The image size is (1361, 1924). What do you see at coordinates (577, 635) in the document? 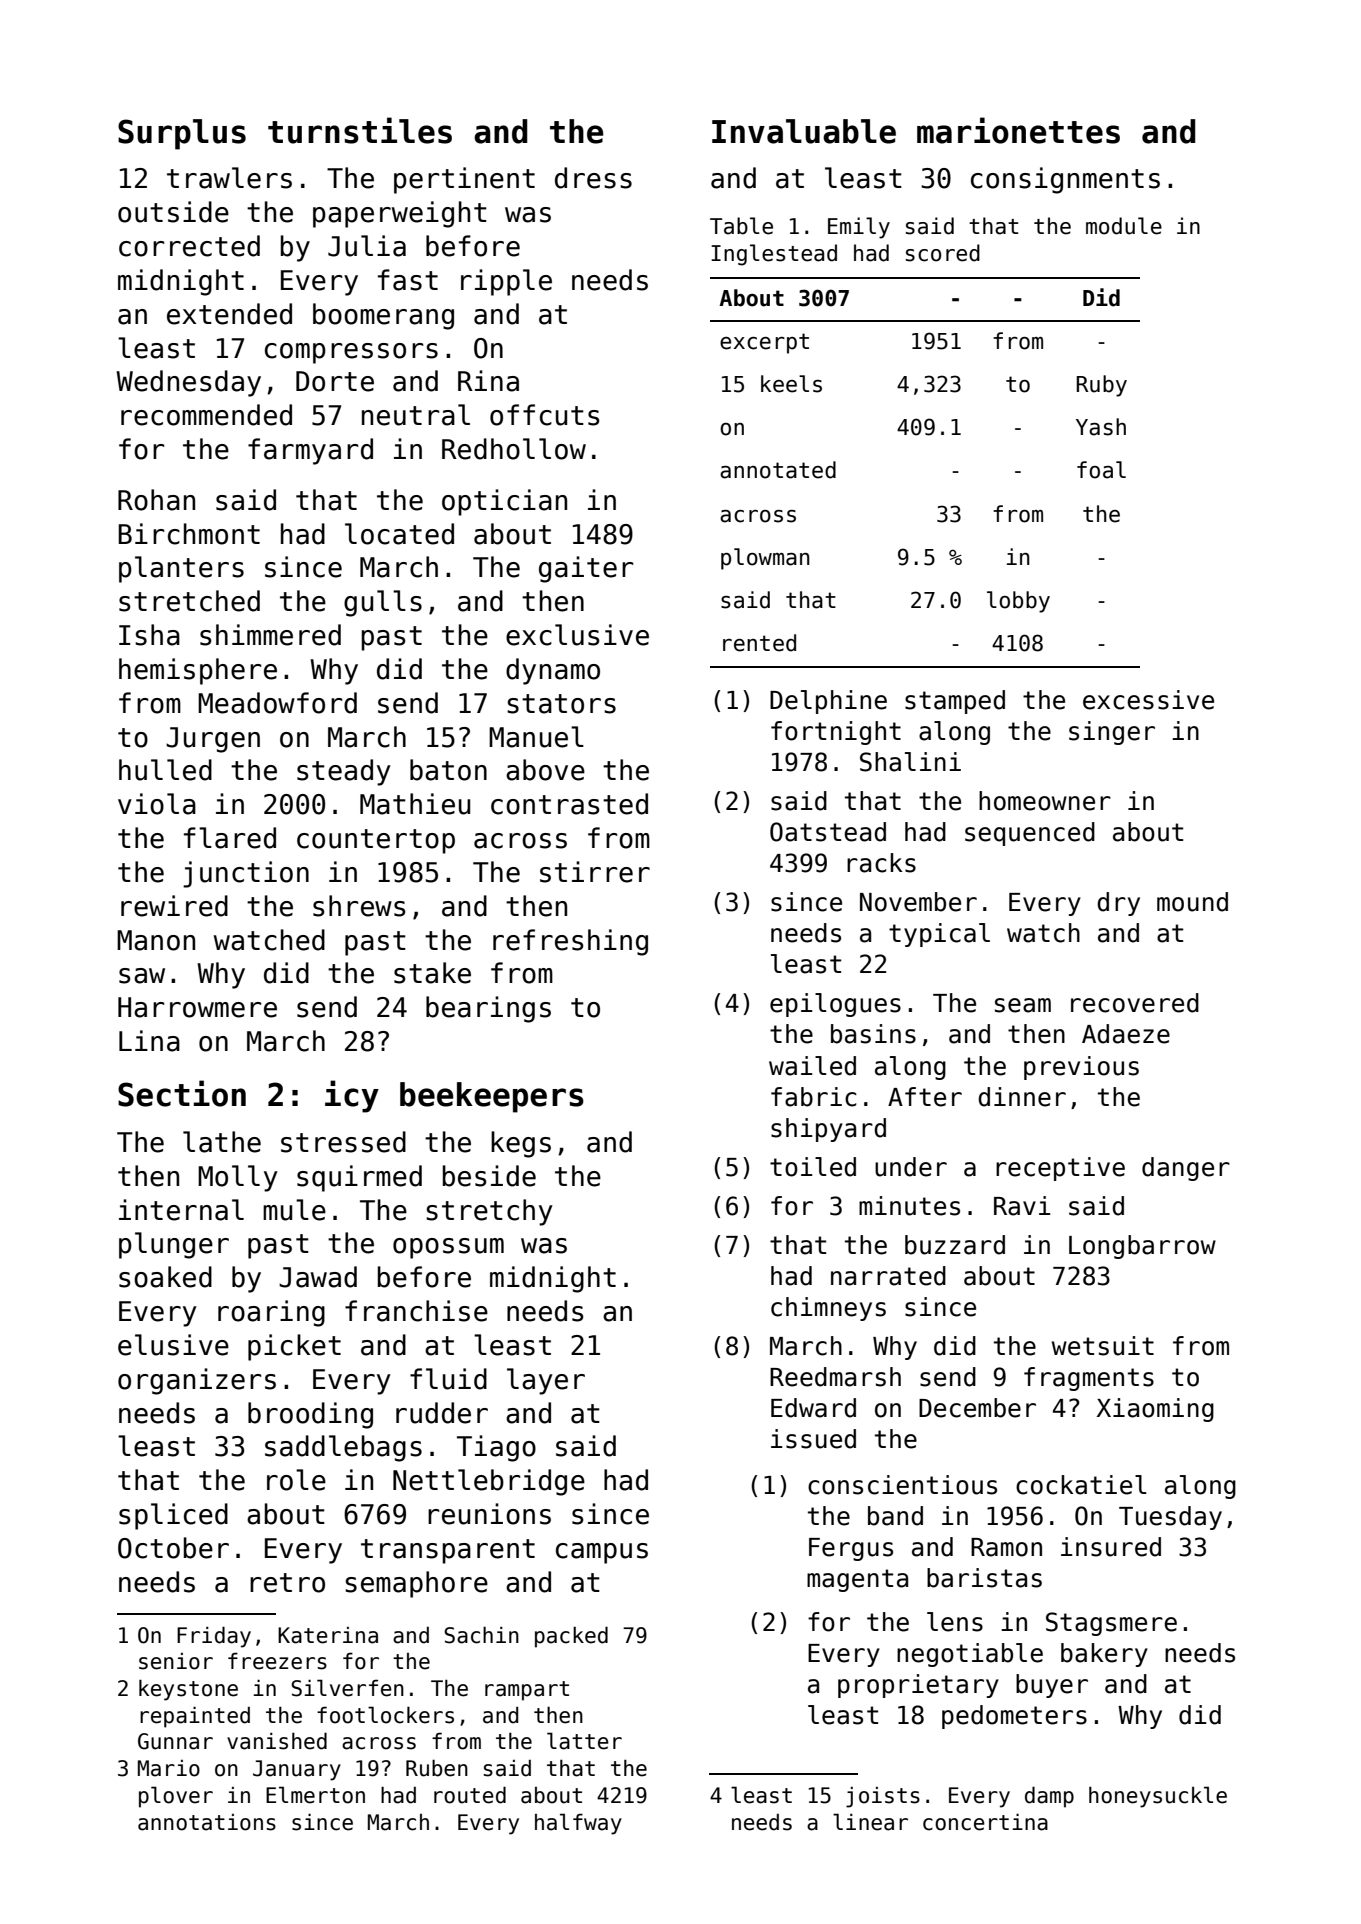
I see `exclusive` at bounding box center [577, 635].
